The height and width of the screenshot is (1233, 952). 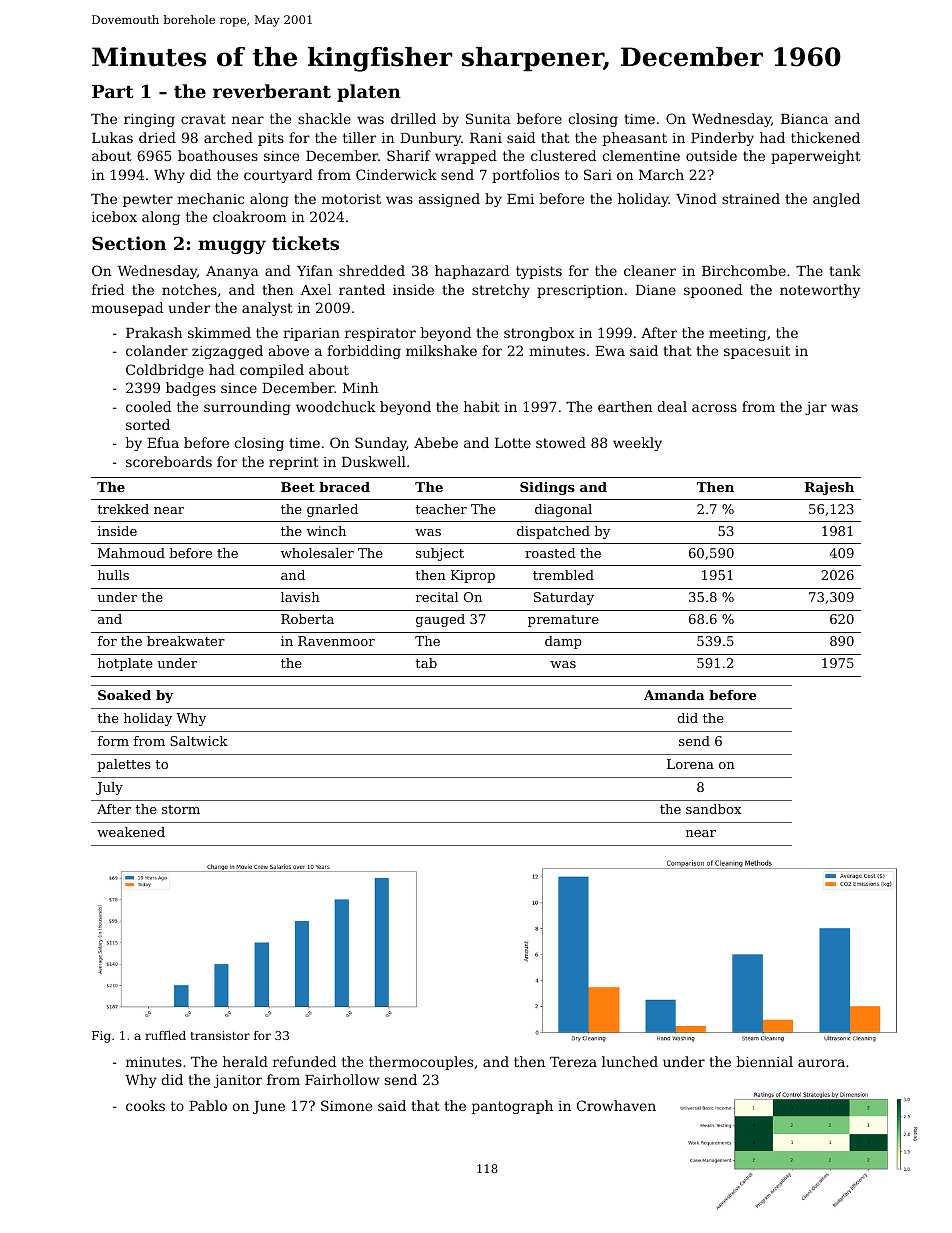 I want to click on strained, so click(x=751, y=198).
